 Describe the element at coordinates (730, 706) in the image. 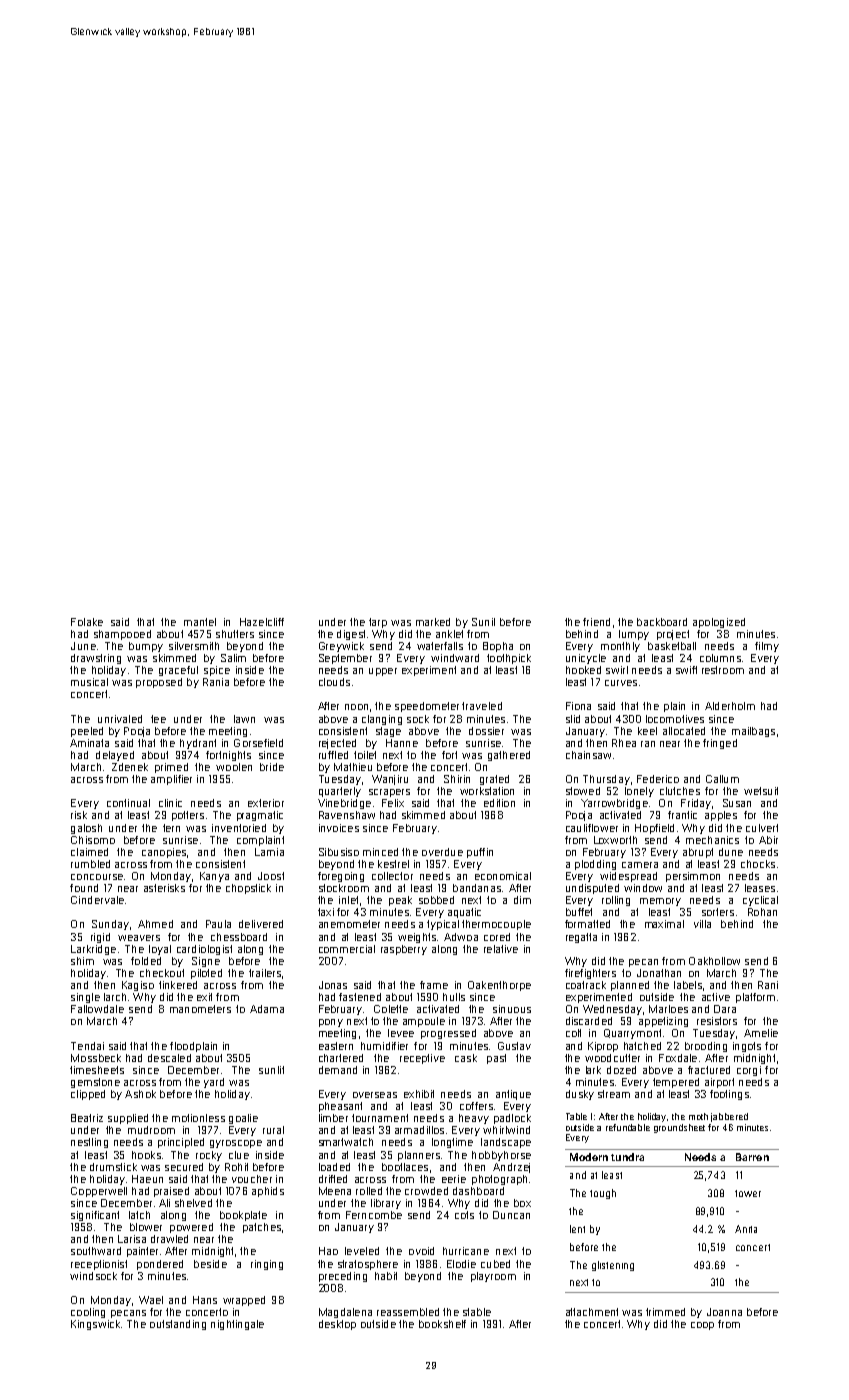

I see `Alderholm` at that location.
